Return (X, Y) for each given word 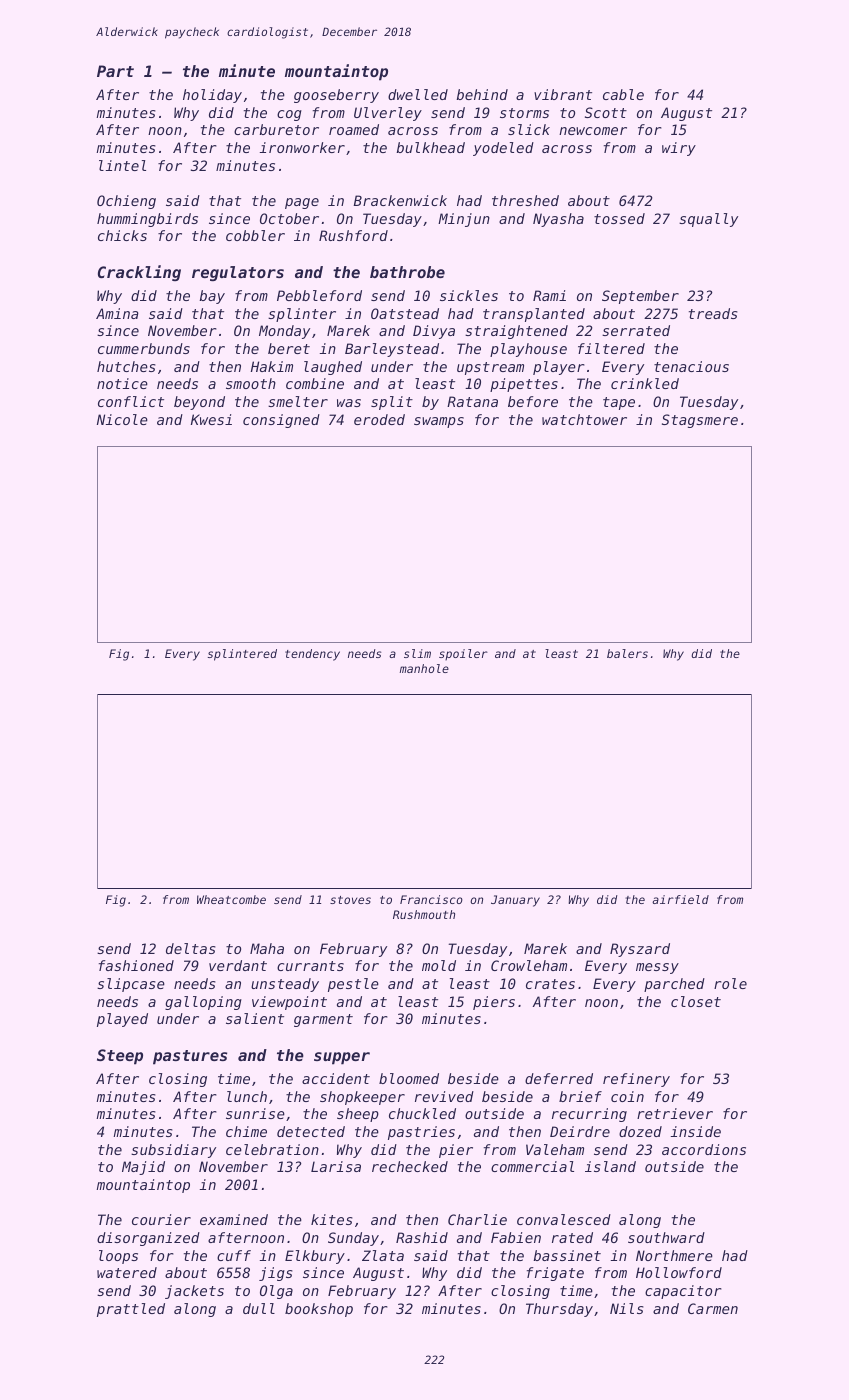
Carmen (713, 1308)
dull (259, 1308)
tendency (312, 655)
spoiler (463, 655)
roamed (354, 129)
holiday (212, 96)
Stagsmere (700, 421)
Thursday (559, 1310)
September (640, 297)
